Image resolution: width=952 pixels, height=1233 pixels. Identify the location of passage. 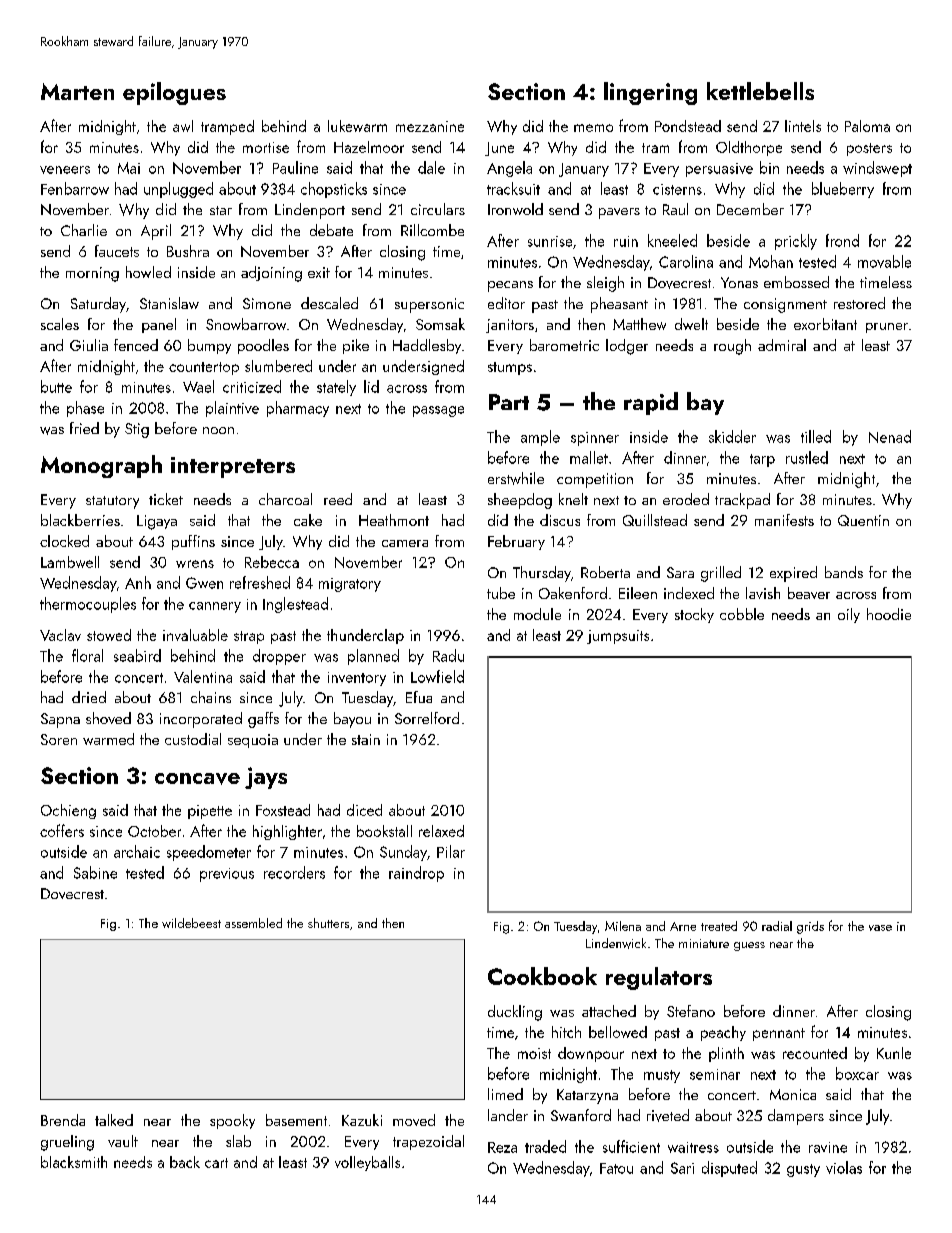
(438, 411).
